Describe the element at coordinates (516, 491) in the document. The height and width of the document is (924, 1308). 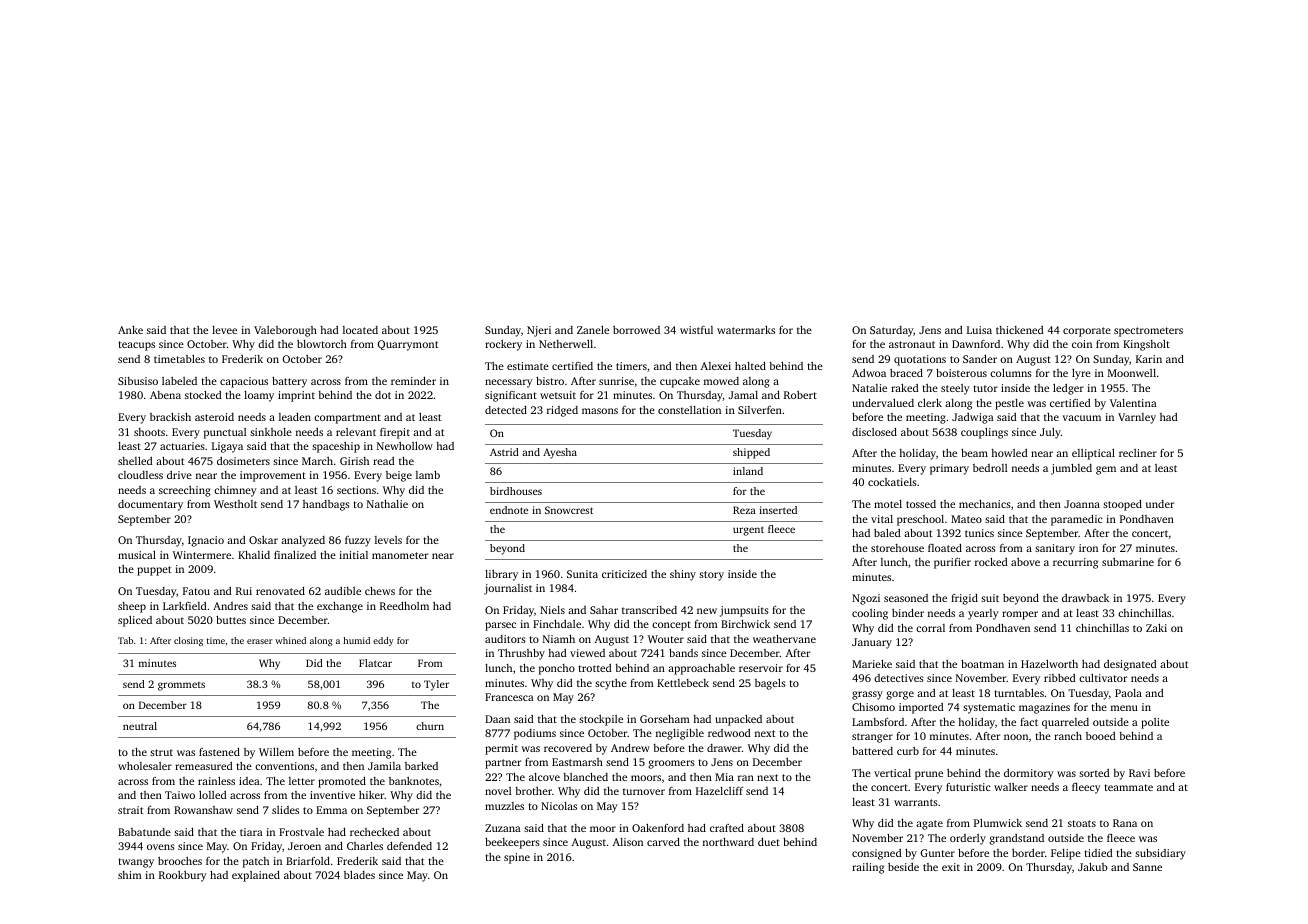
I see `birdhouses` at that location.
